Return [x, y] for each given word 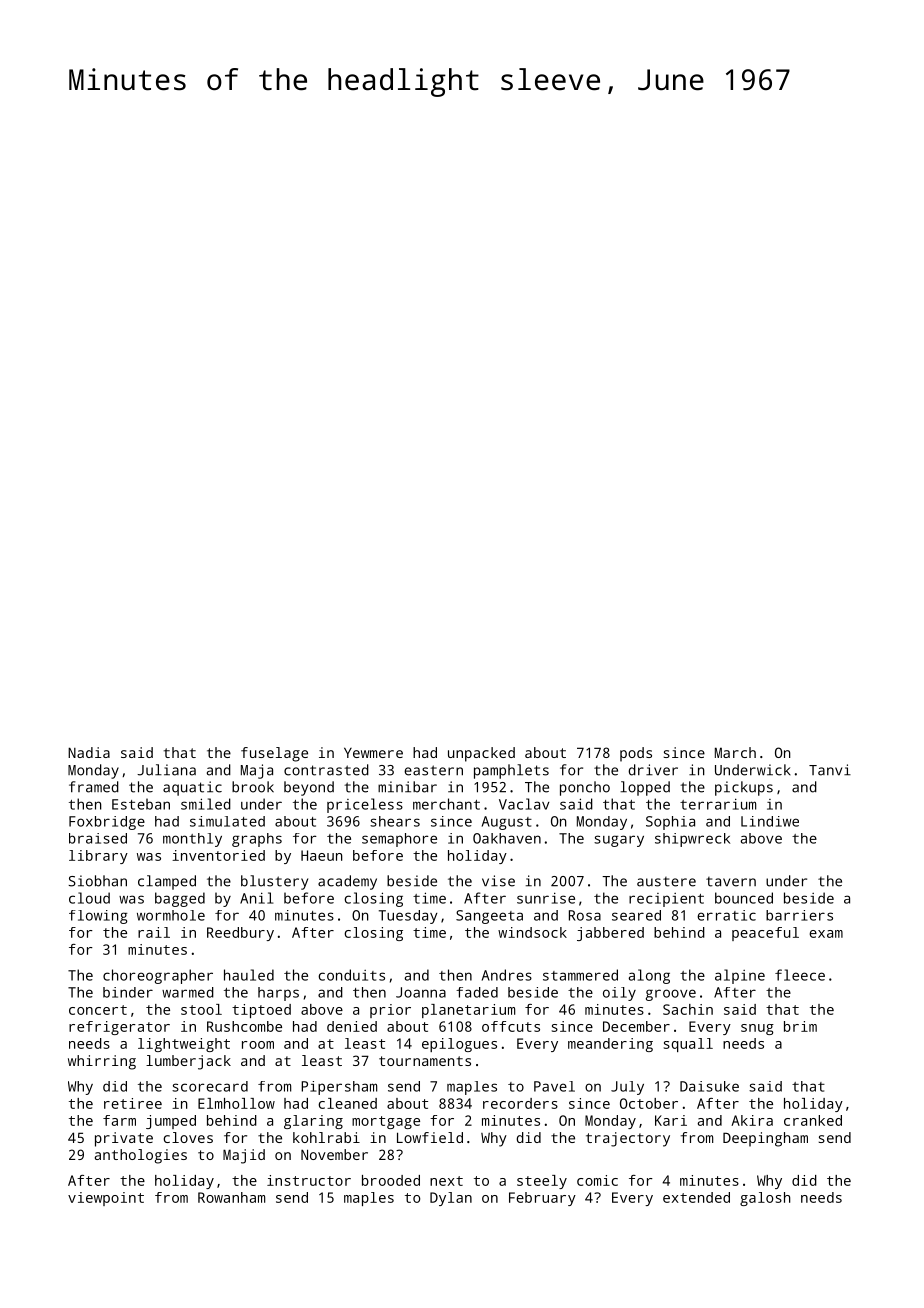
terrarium [718, 804]
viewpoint [106, 1199]
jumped [171, 1122]
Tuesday [408, 917]
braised [98, 838]
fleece [800, 975]
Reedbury [240, 934]
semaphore [399, 840]
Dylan [451, 1199]
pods [636, 754]
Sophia [670, 823]
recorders [520, 1103]
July [627, 1088]
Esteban [141, 804]
